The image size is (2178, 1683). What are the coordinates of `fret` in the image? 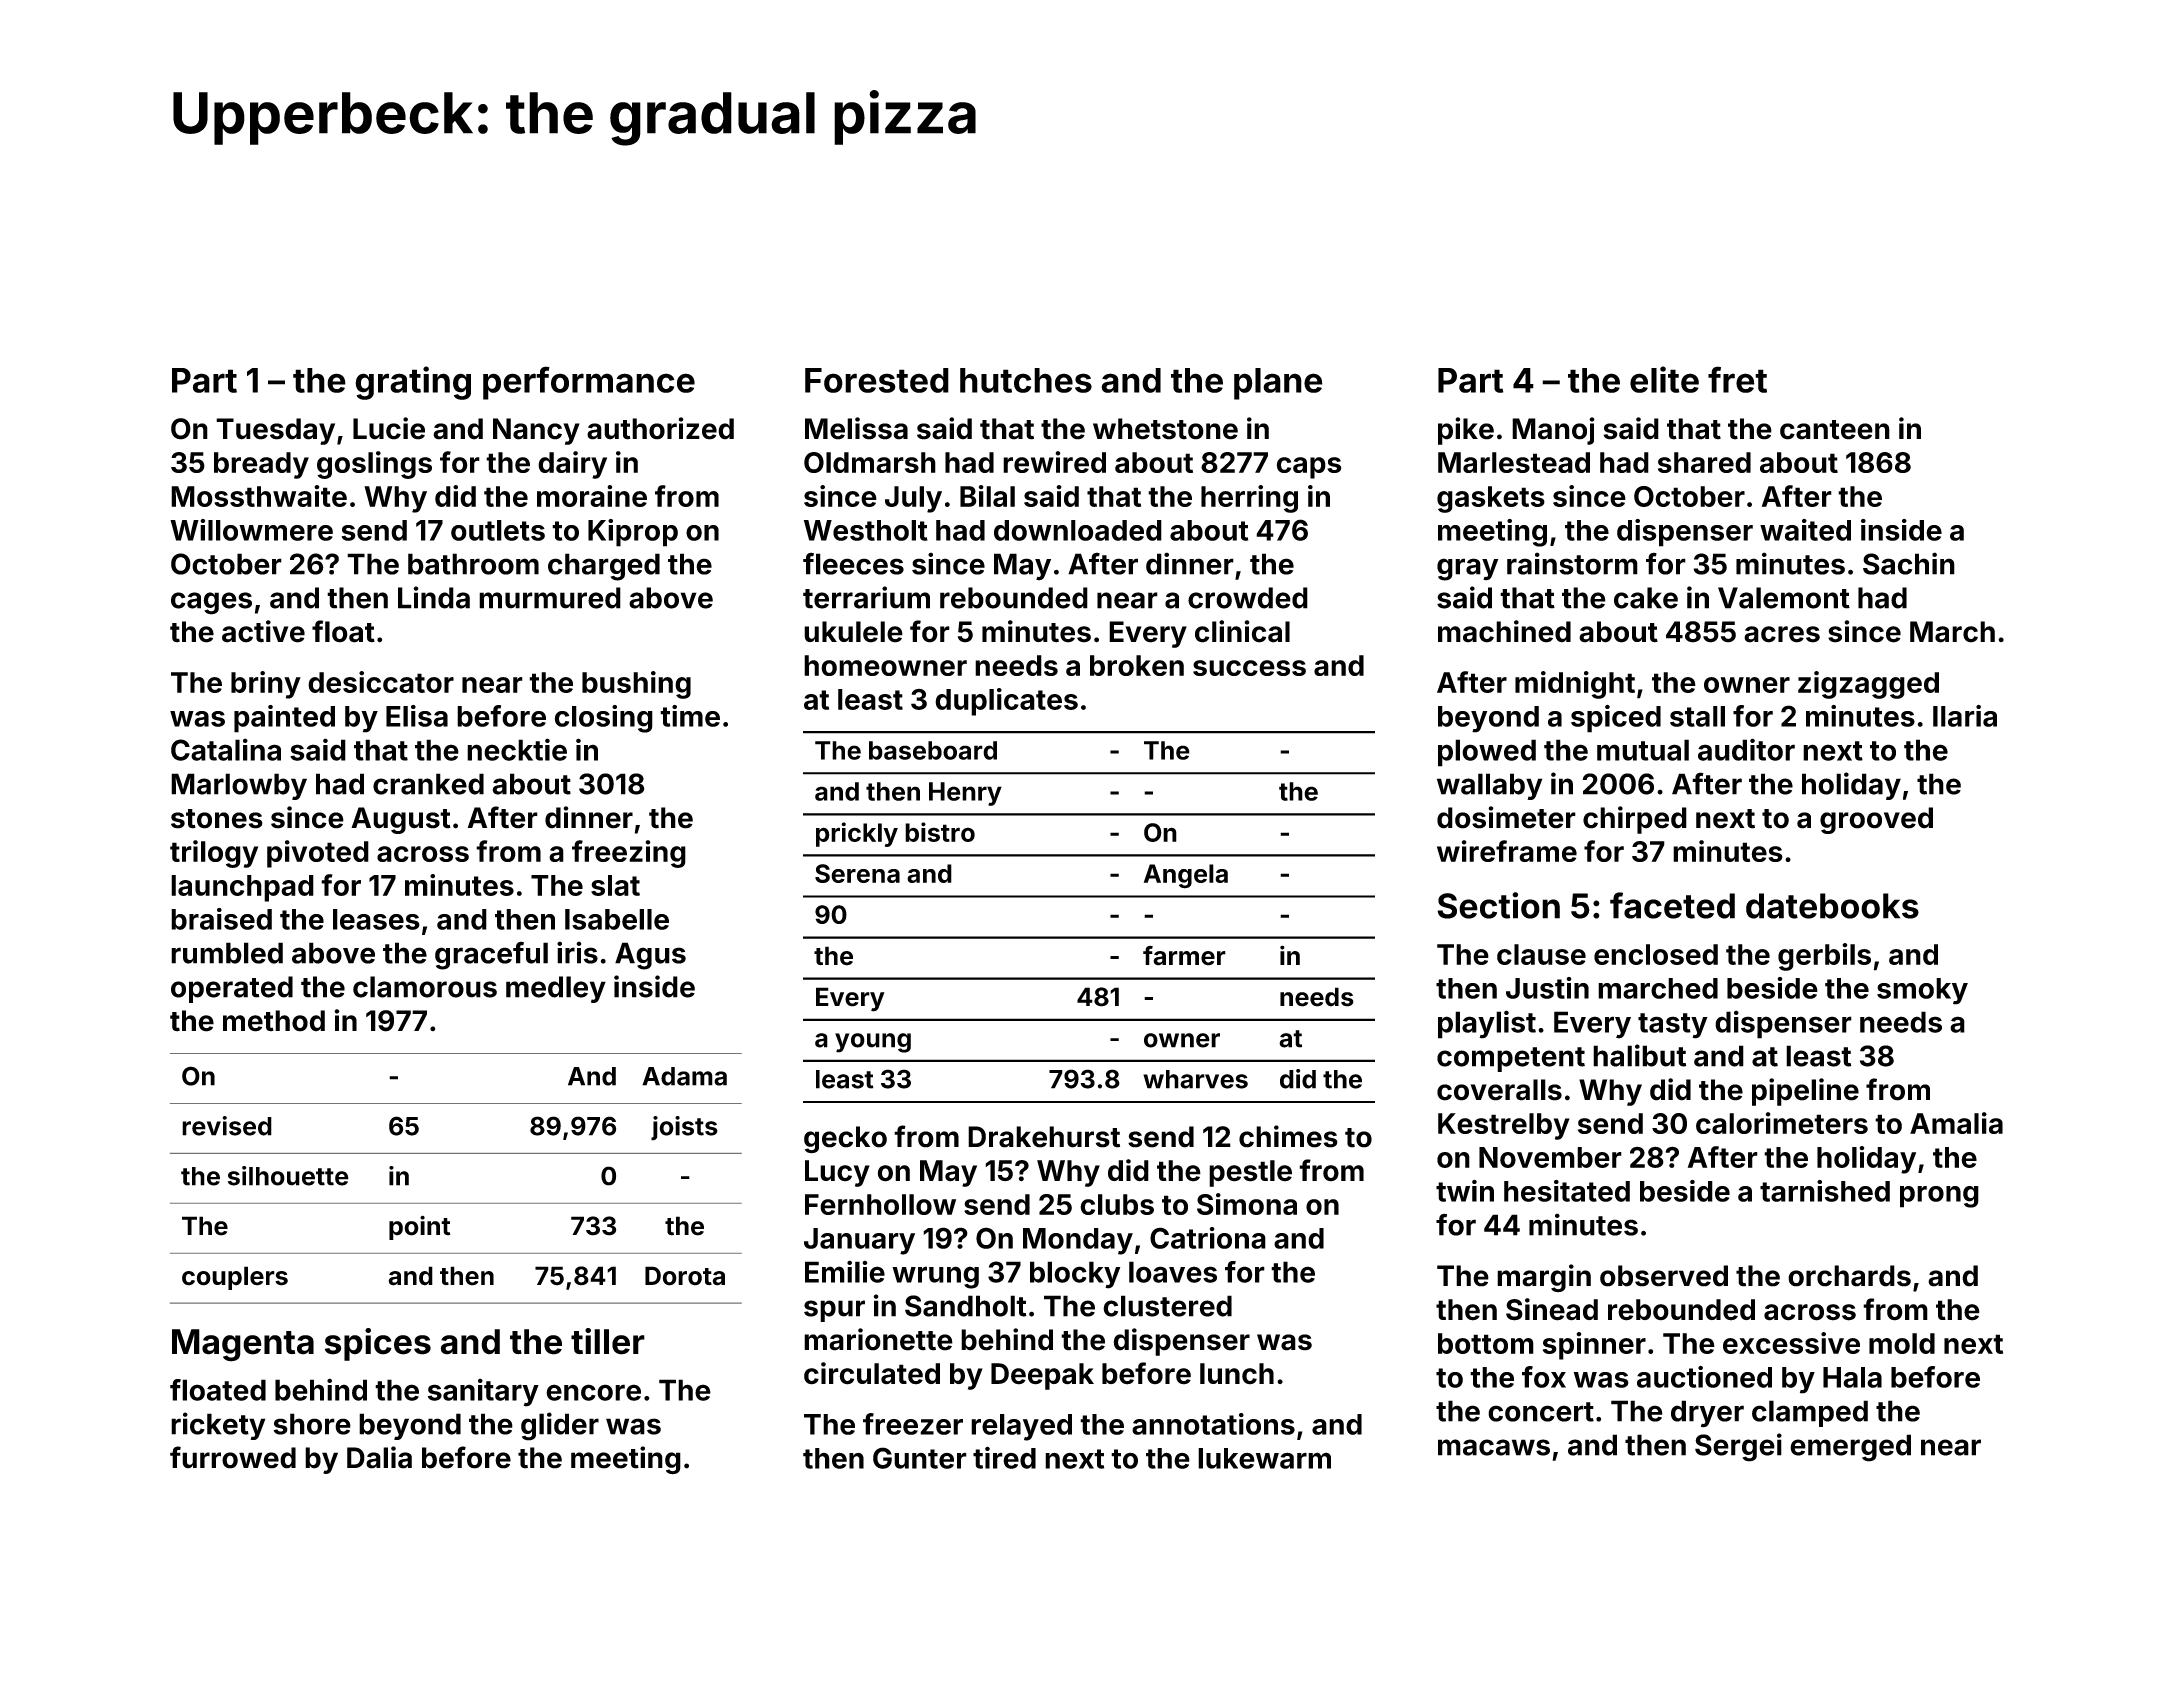 It's located at (1737, 379).
